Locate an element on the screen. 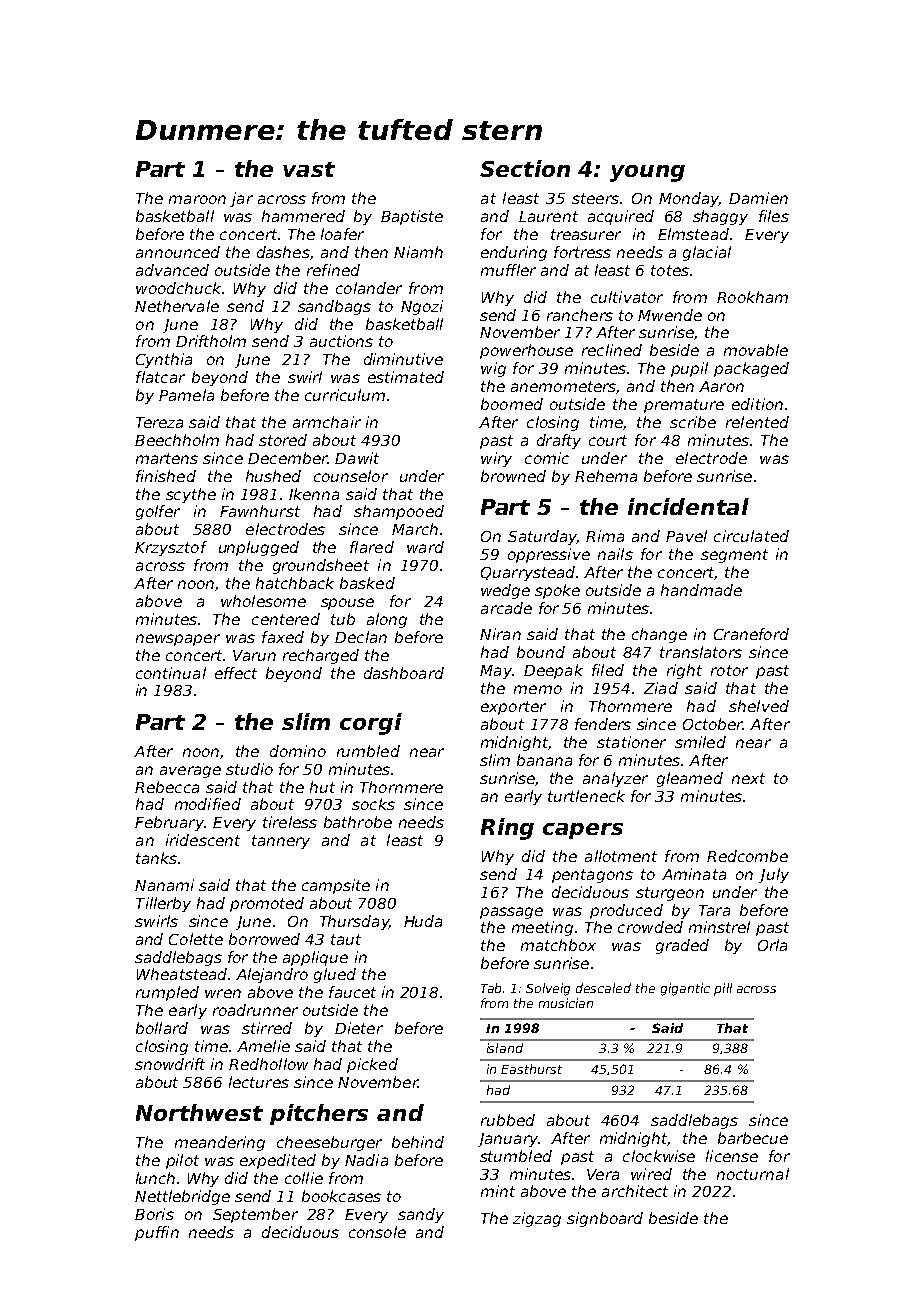  puffin is located at coordinates (157, 1233).
